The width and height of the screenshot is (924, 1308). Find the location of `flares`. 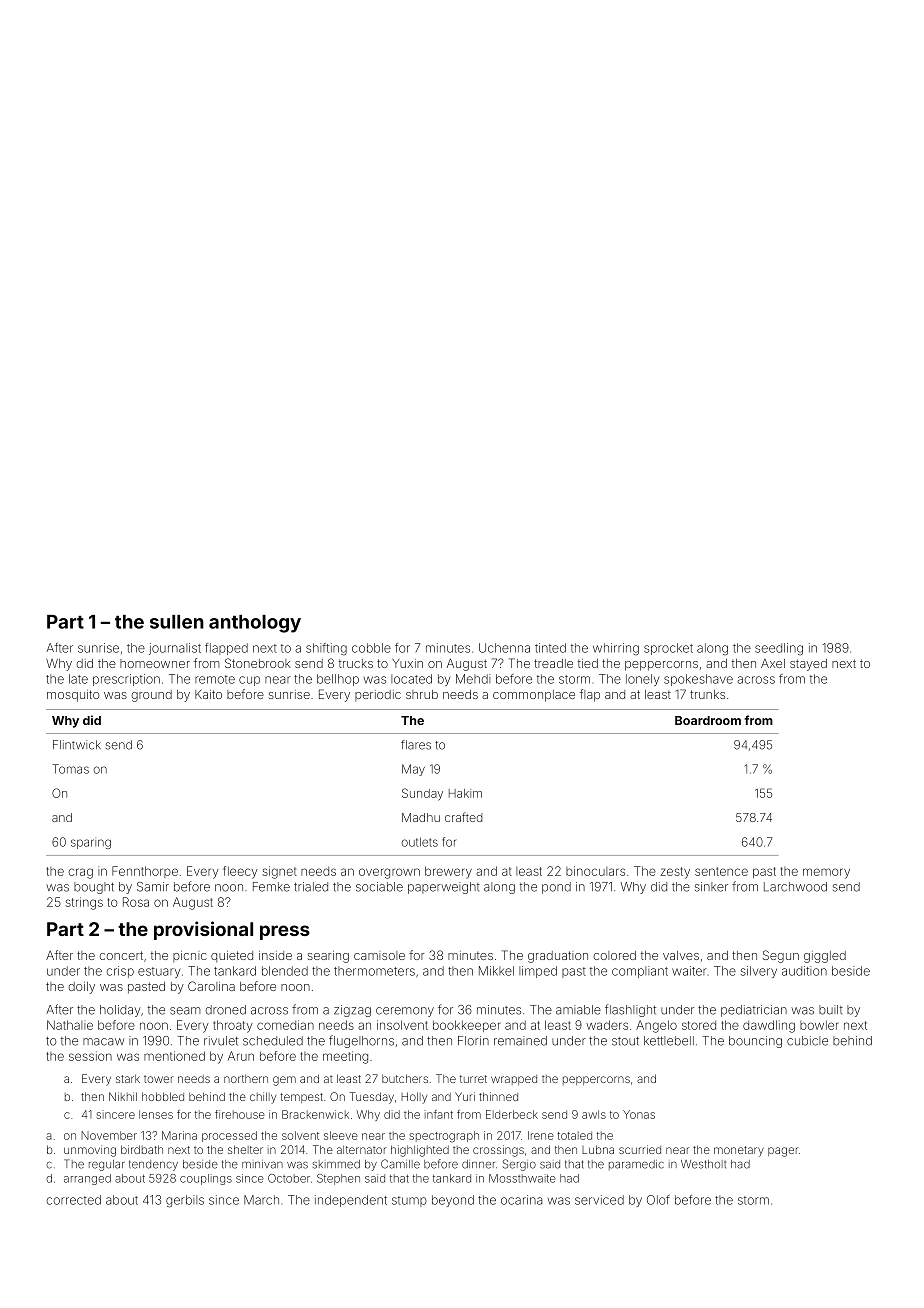

flares is located at coordinates (416, 745).
